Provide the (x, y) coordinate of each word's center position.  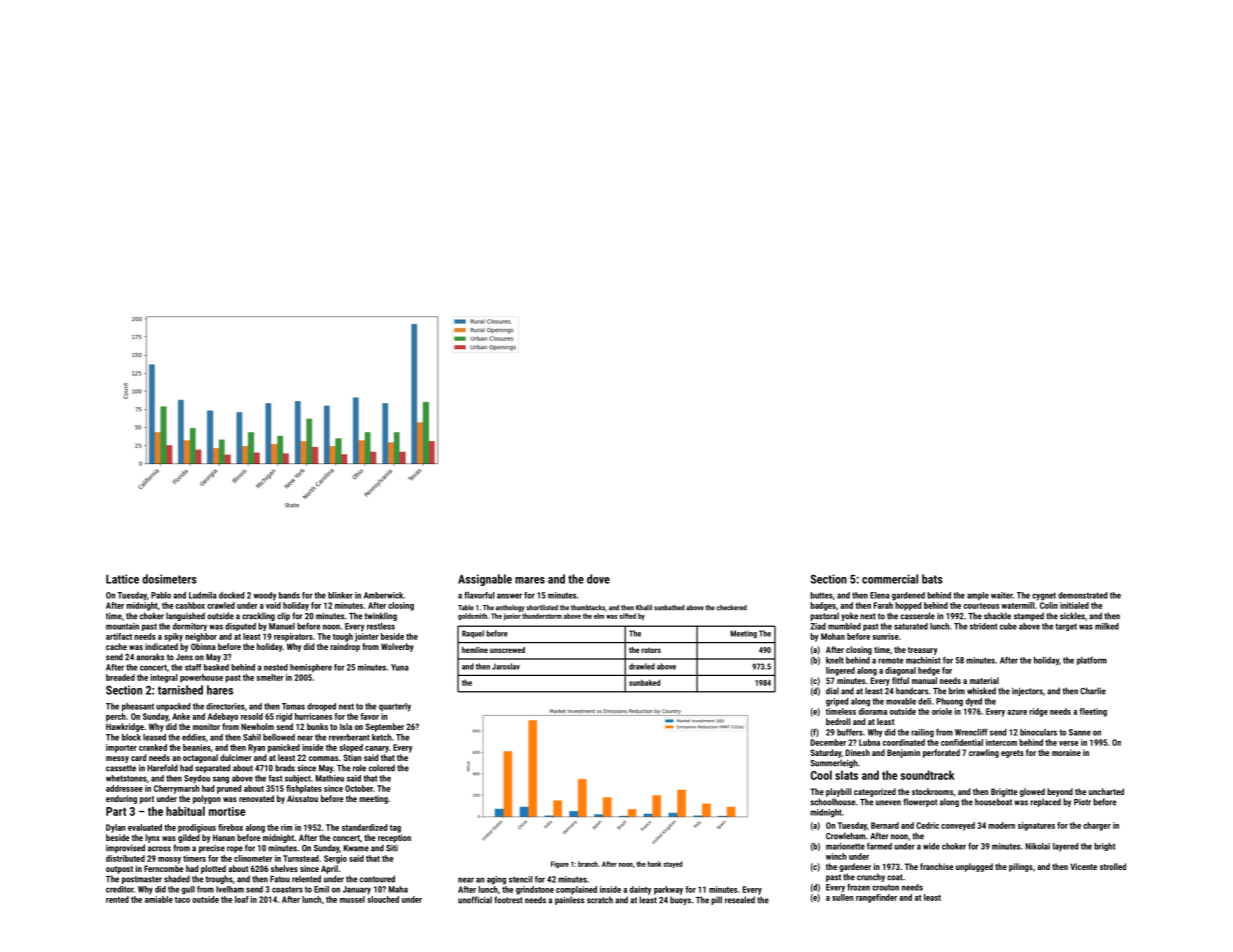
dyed (974, 702)
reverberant (349, 737)
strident (983, 626)
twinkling (381, 616)
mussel (352, 899)
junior (512, 616)
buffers (850, 732)
